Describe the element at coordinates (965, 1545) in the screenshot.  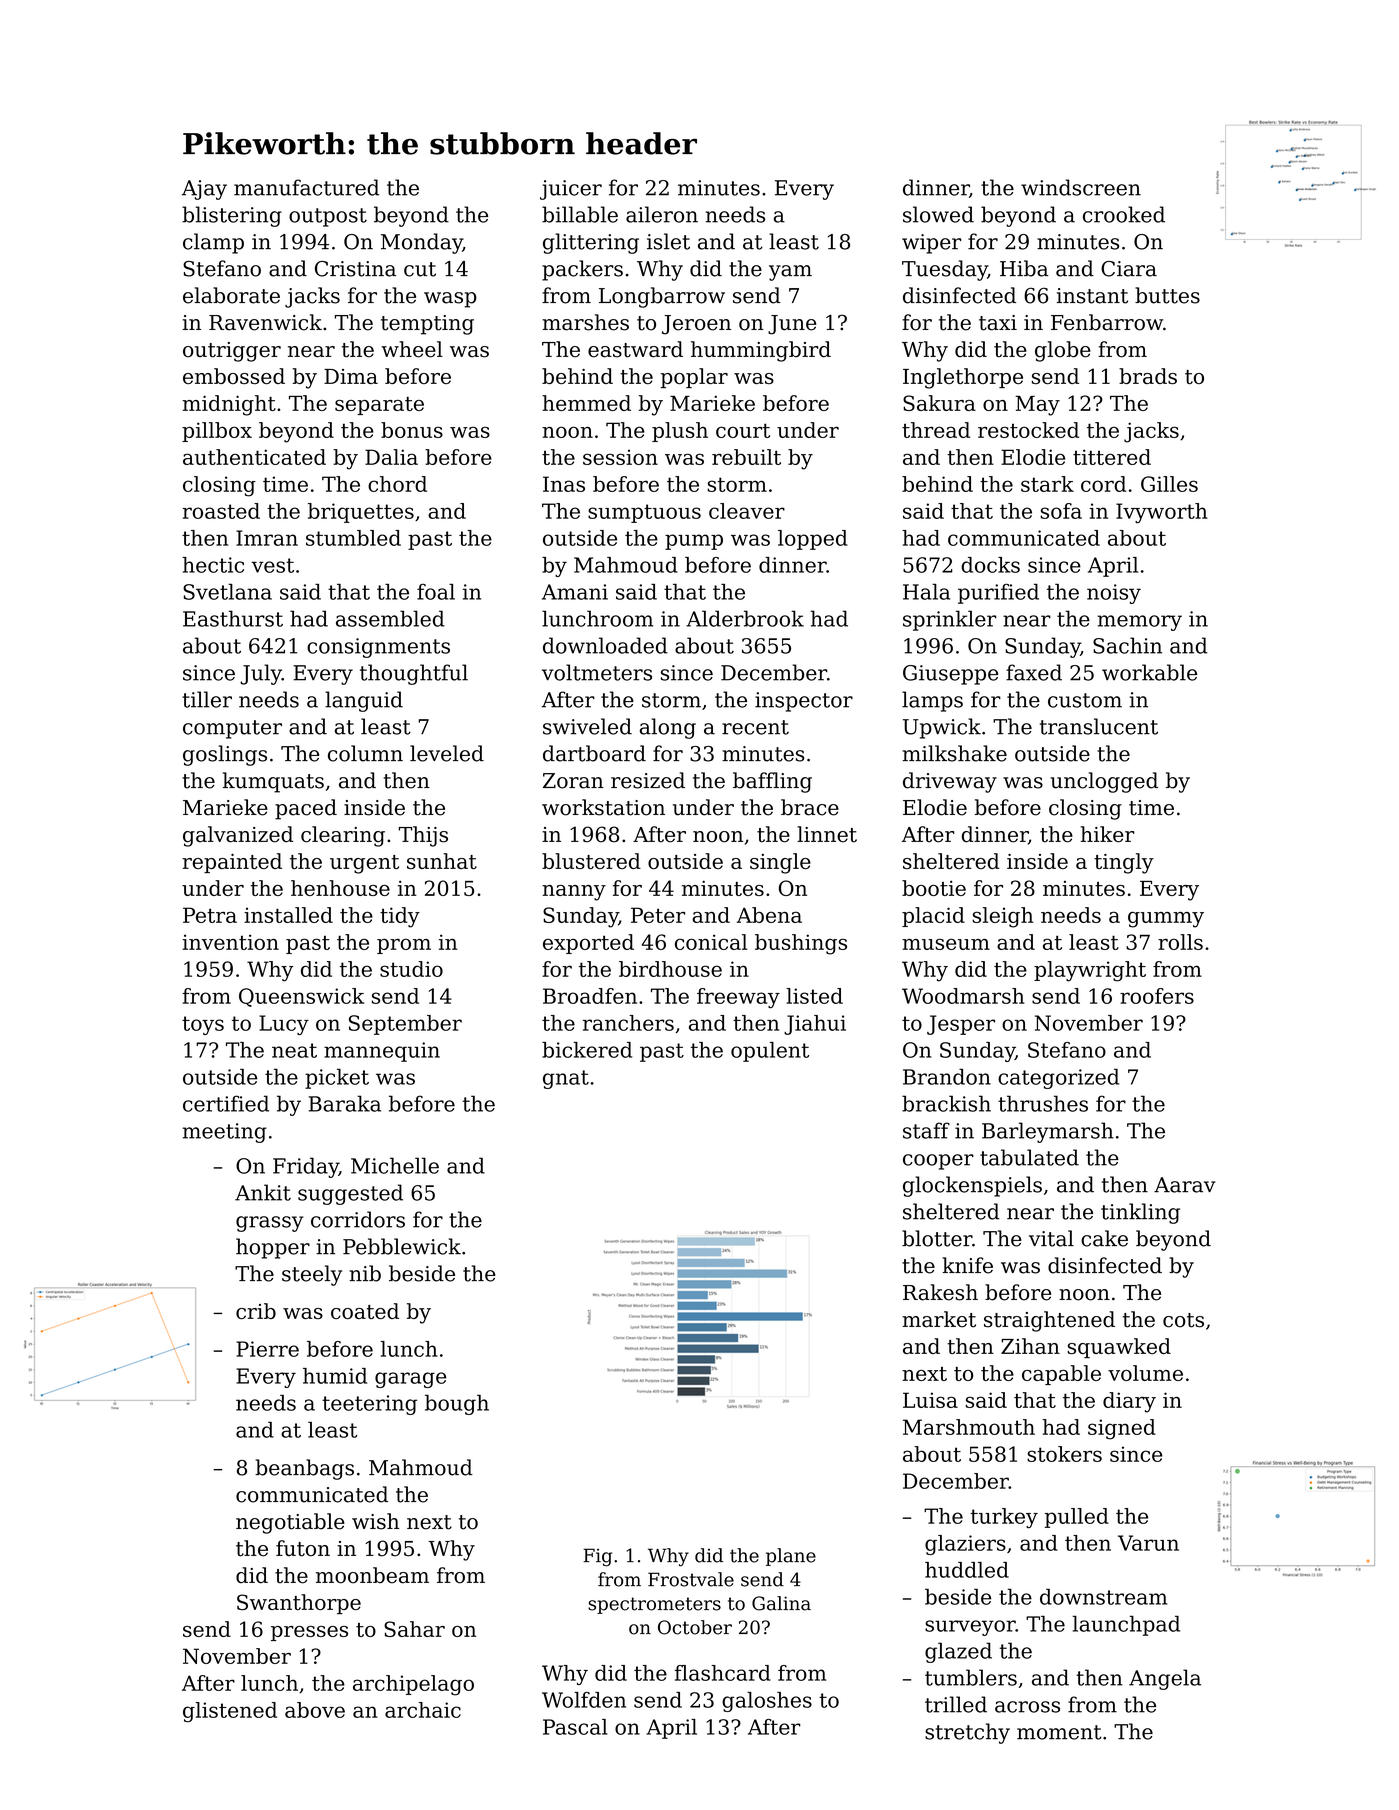
I see `glaziers` at that location.
